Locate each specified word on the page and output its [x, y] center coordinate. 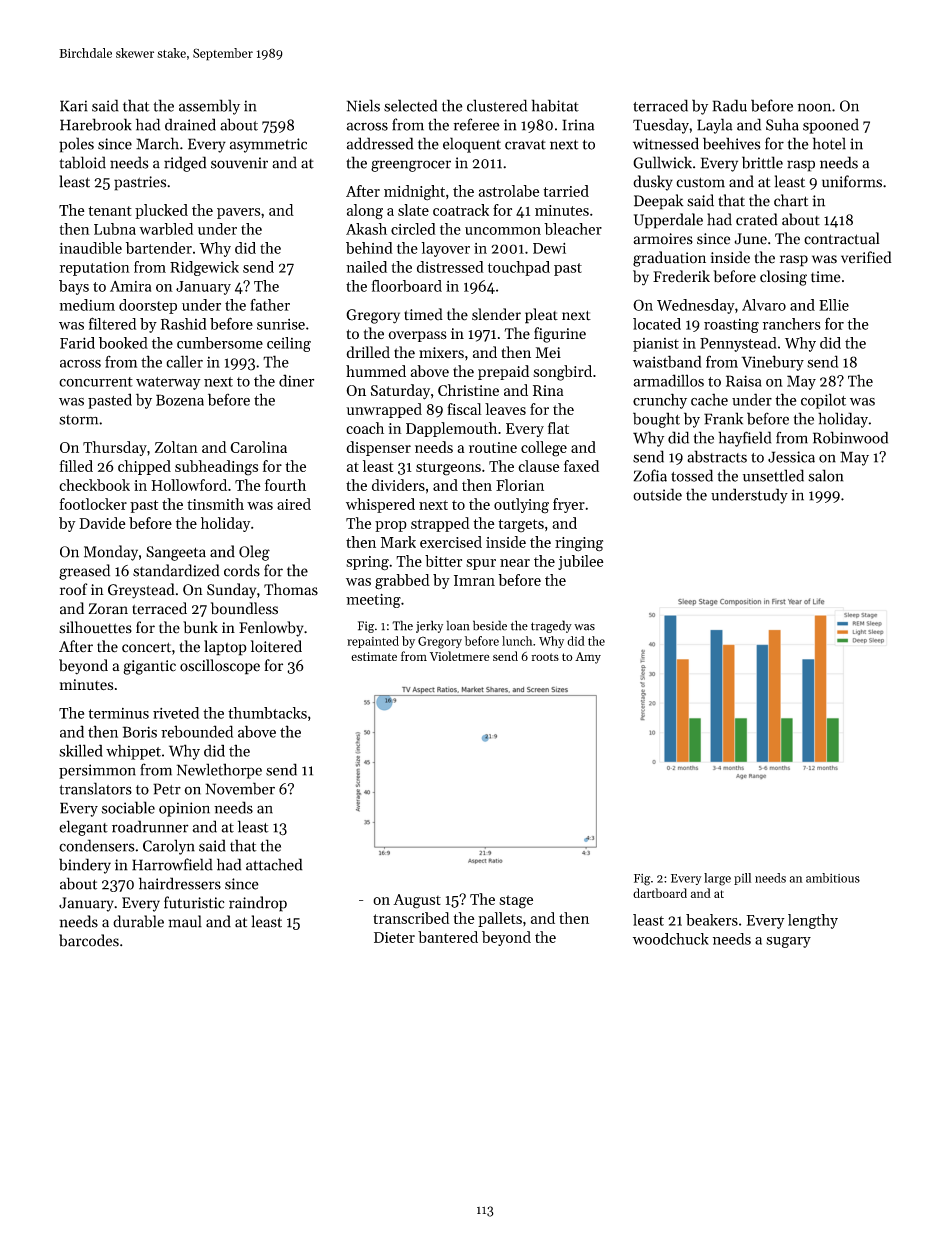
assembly [209, 107]
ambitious [833, 878]
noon [814, 107]
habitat [555, 105]
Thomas [291, 589]
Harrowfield [172, 864]
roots [545, 657]
